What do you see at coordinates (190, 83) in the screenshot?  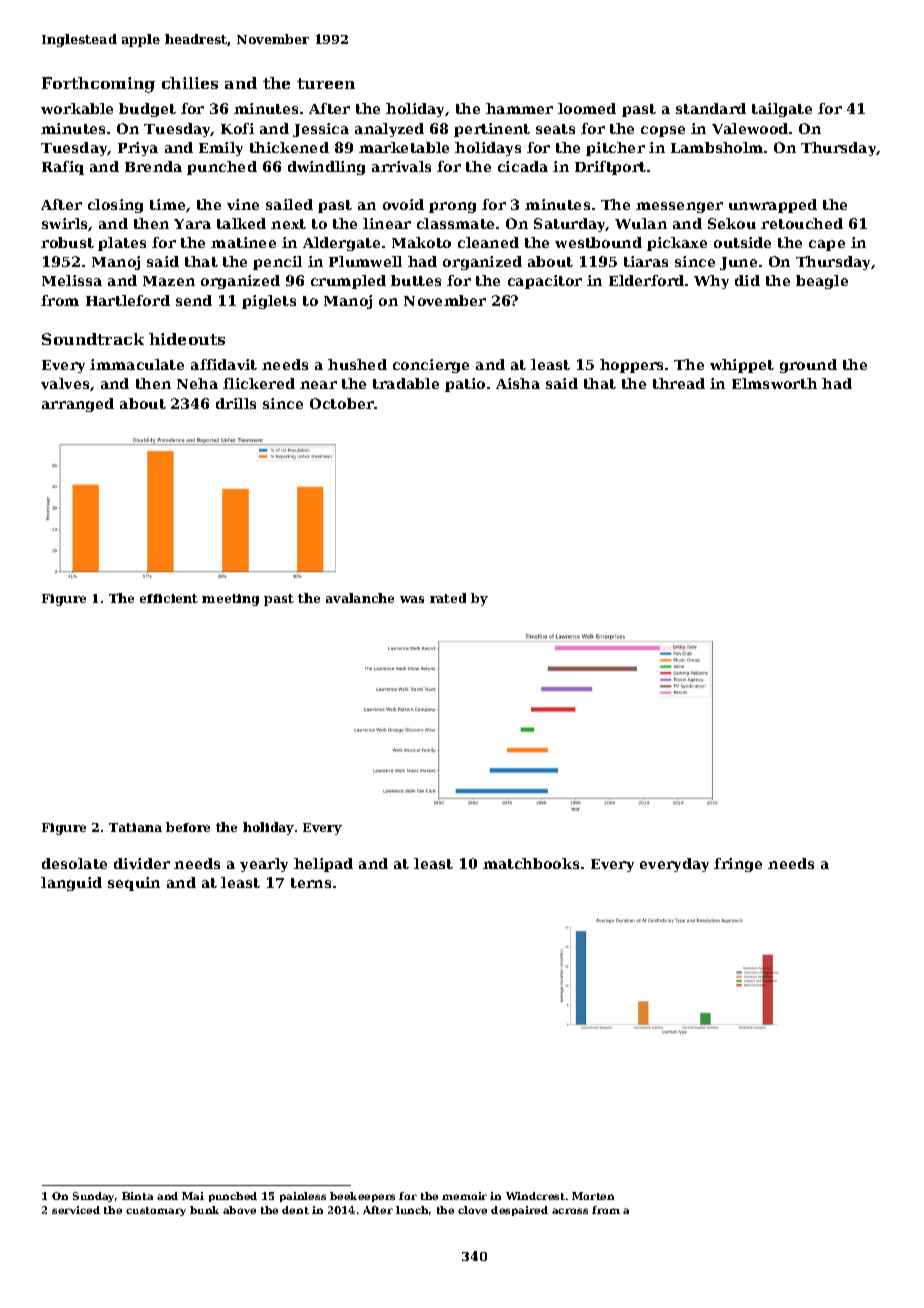 I see `chilies` at bounding box center [190, 83].
